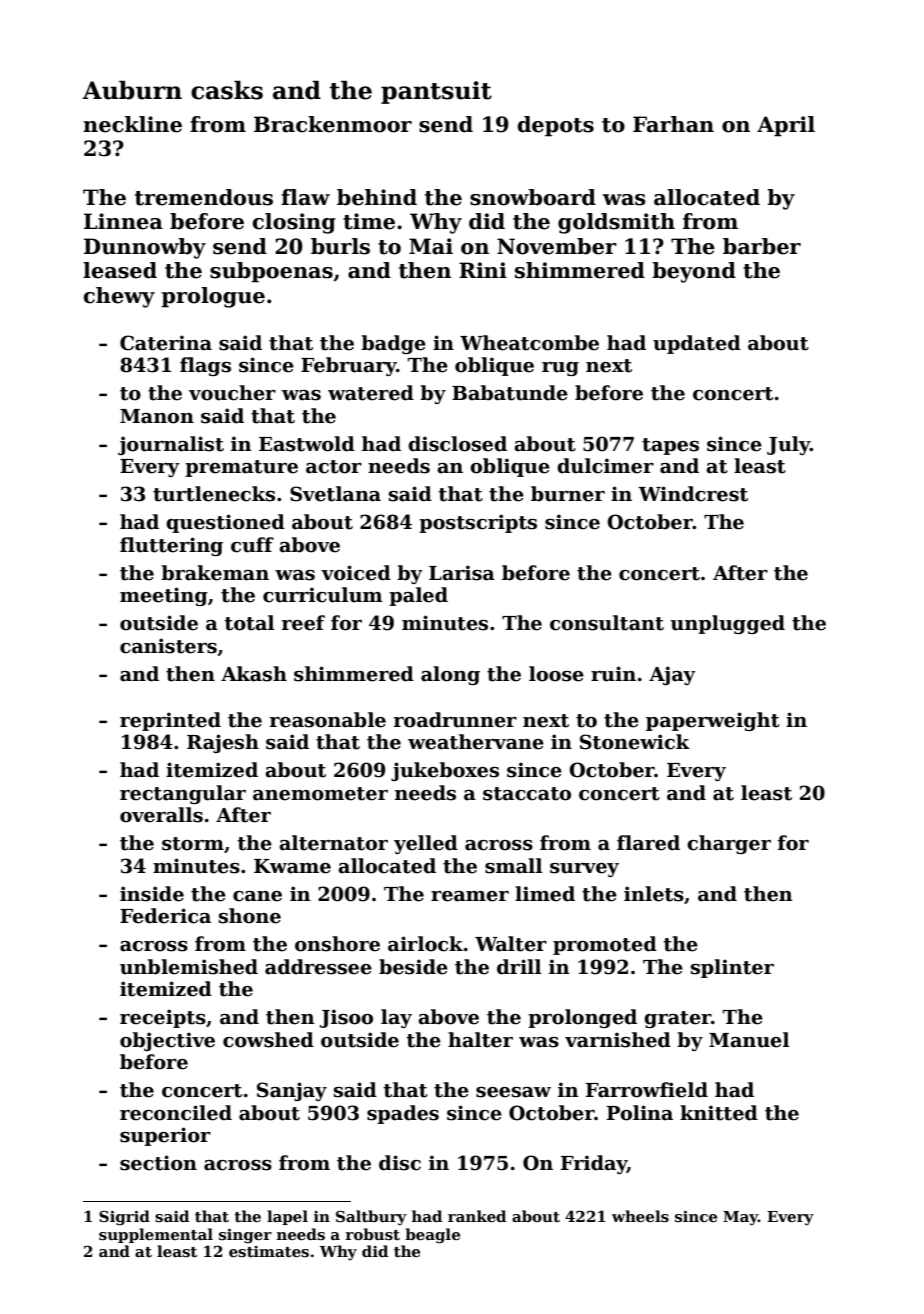  What do you see at coordinates (670, 446) in the image?
I see `tapes` at bounding box center [670, 446].
